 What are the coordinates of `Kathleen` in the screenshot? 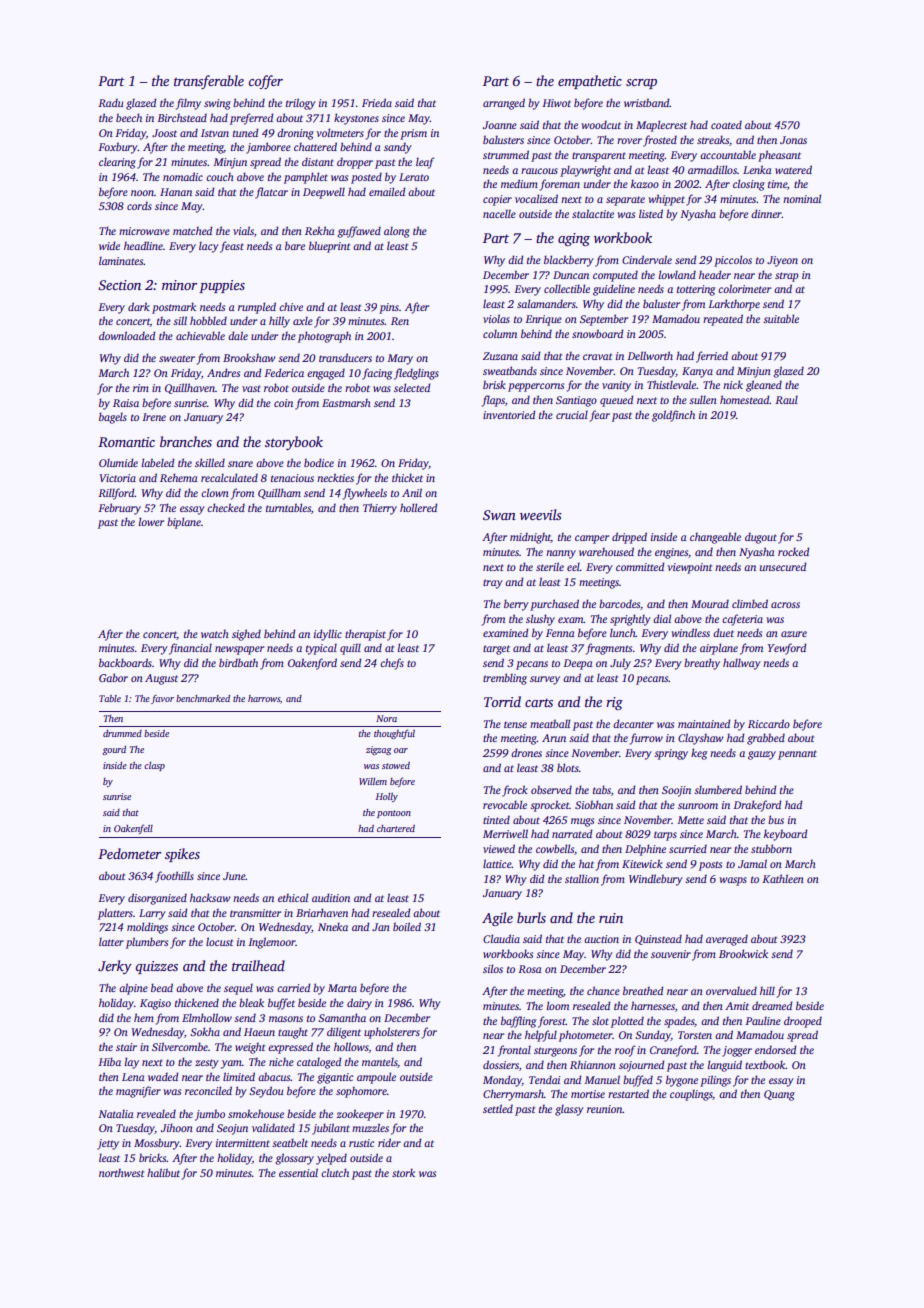 It's located at (783, 878).
